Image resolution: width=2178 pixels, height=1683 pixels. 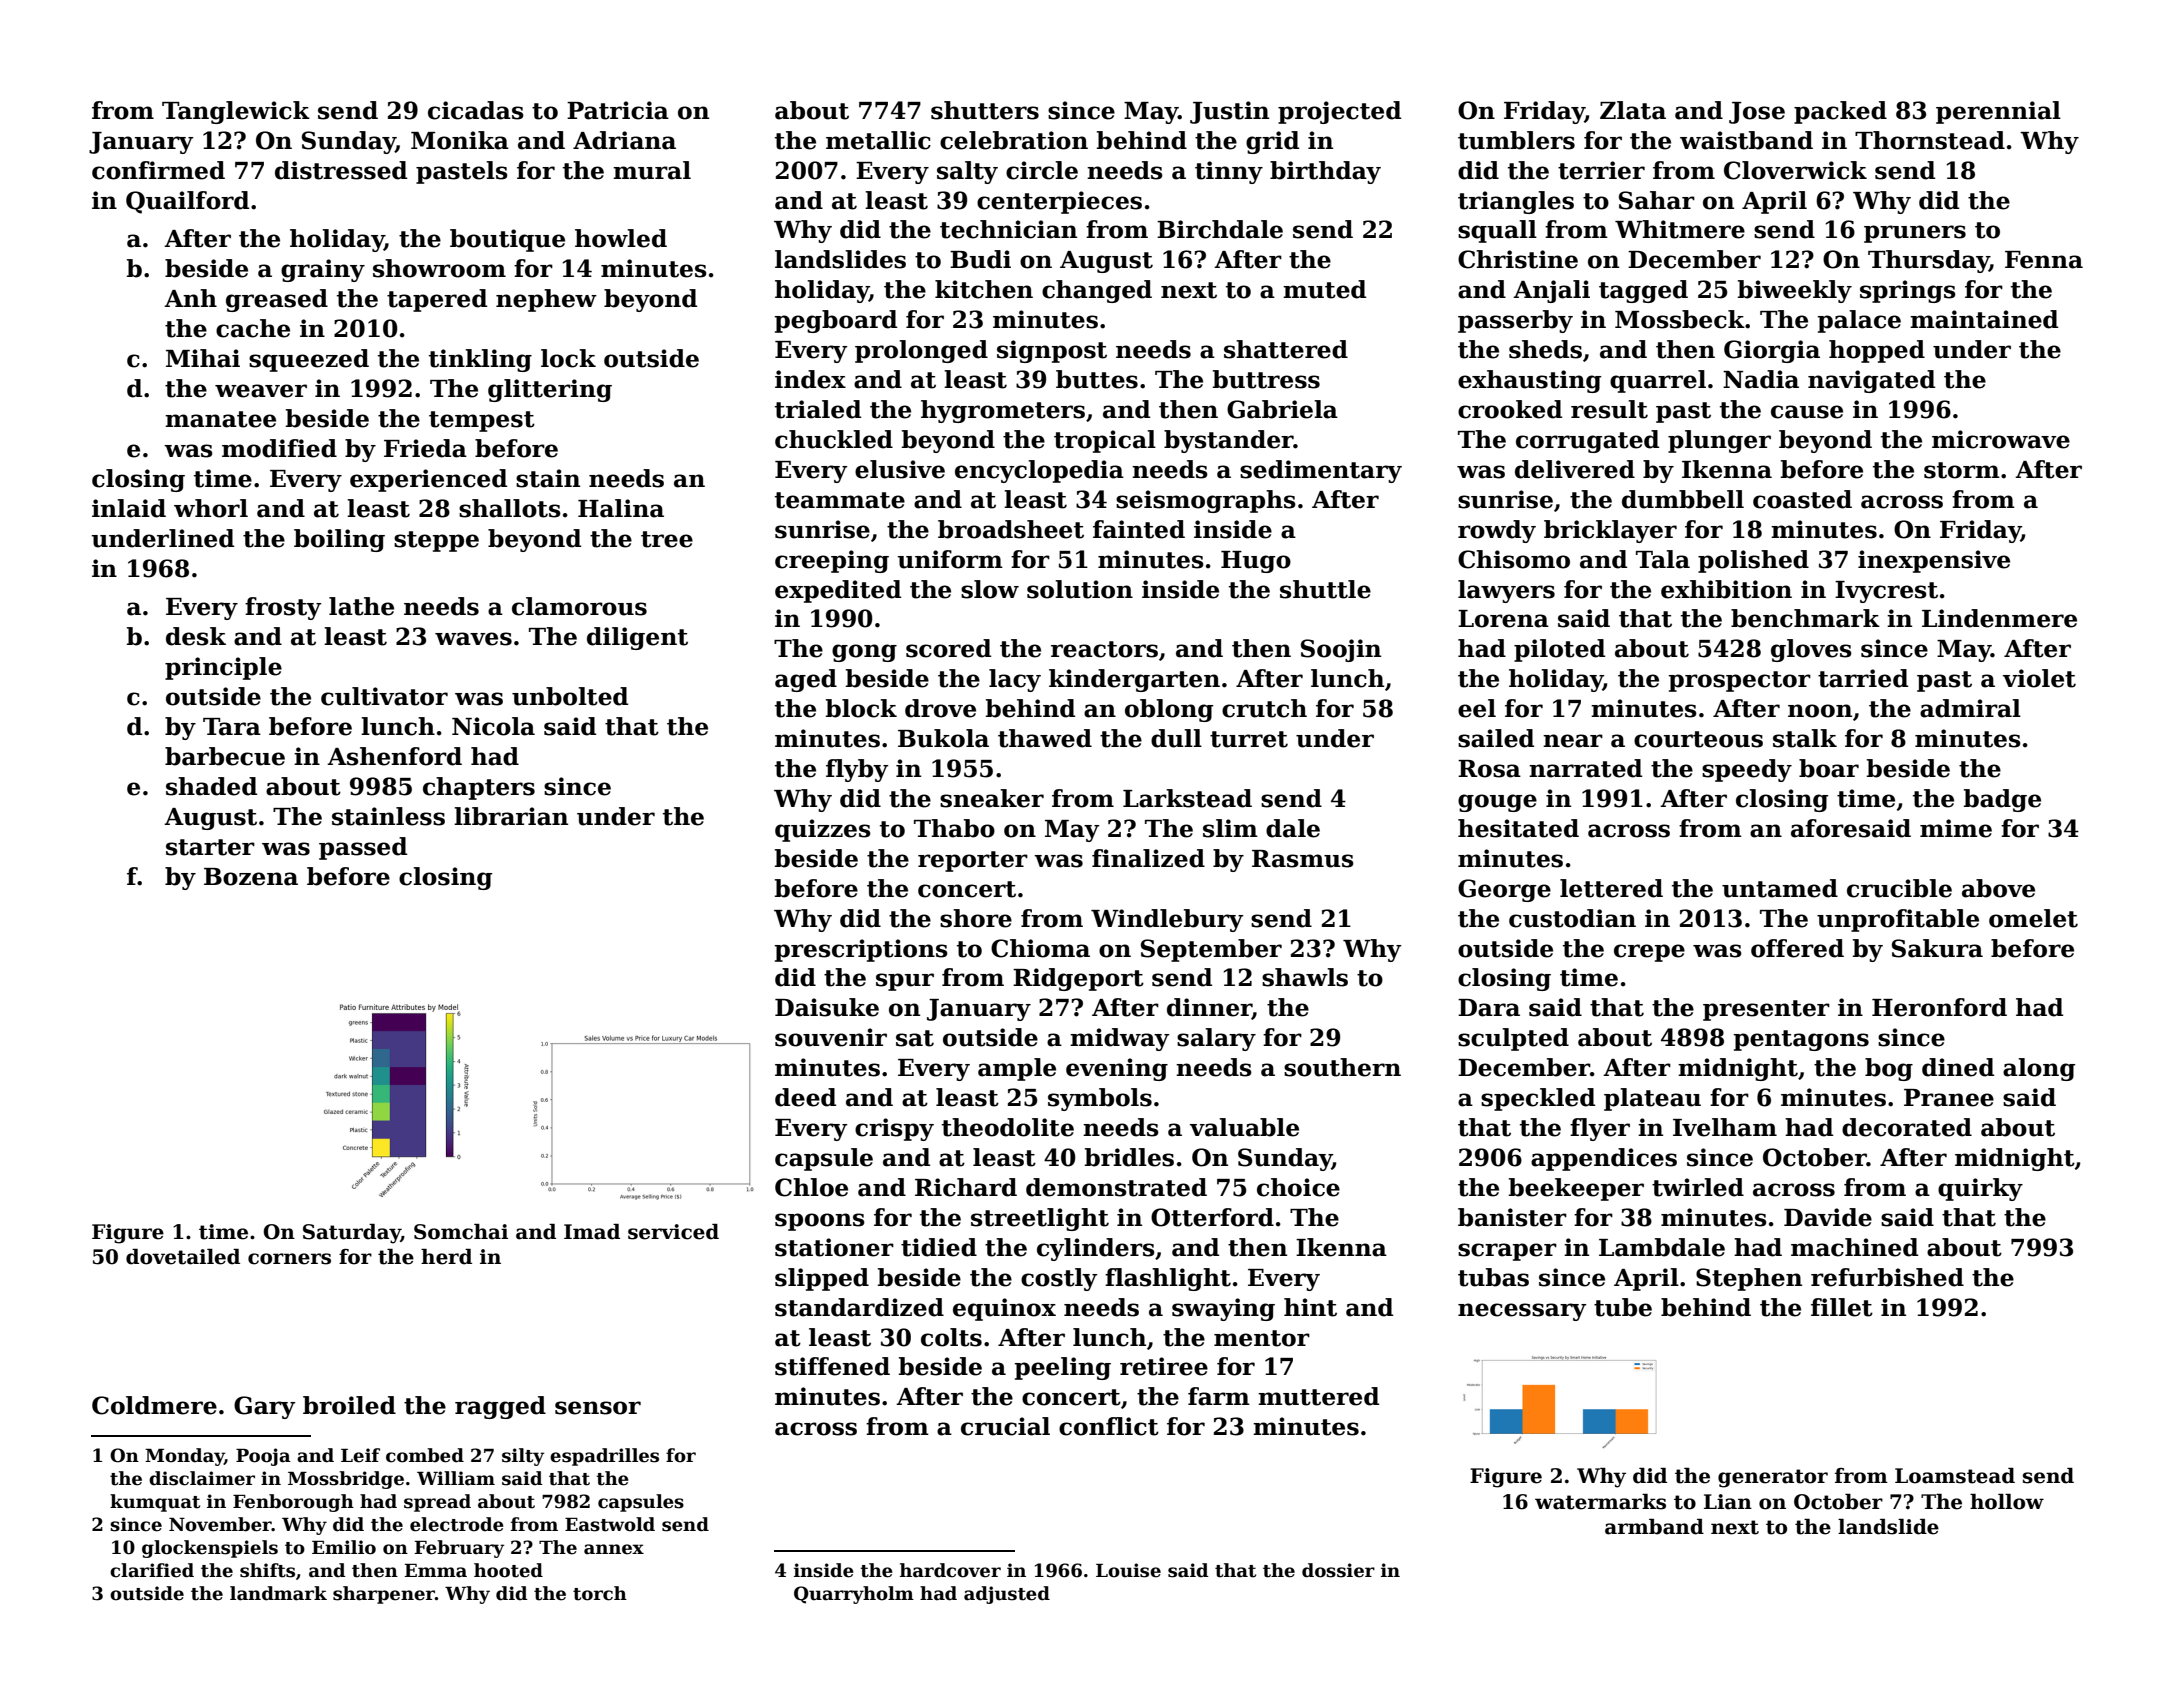 I want to click on Emilio, so click(x=344, y=1547).
